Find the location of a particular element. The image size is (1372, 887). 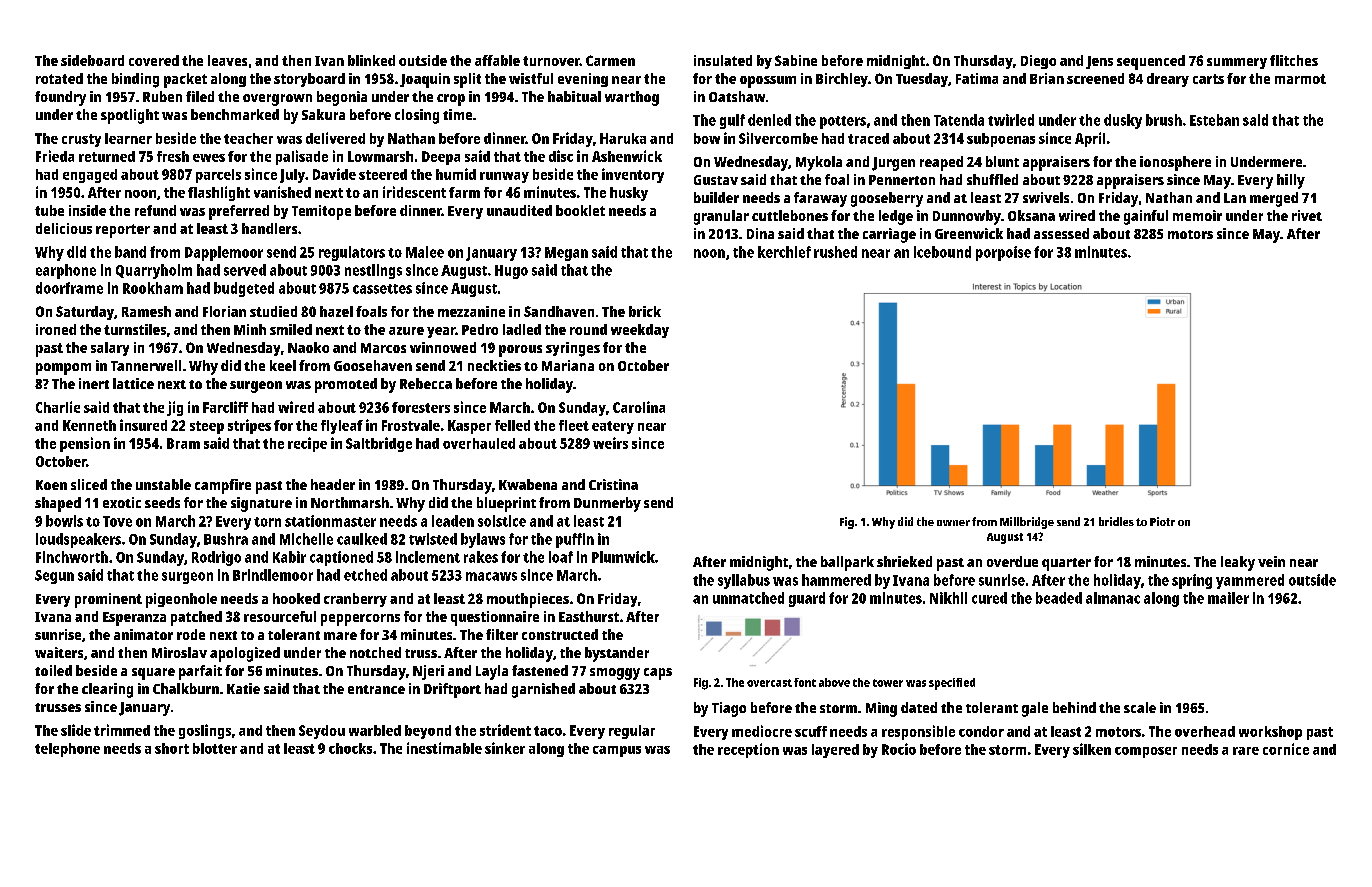

warthog is located at coordinates (632, 98).
